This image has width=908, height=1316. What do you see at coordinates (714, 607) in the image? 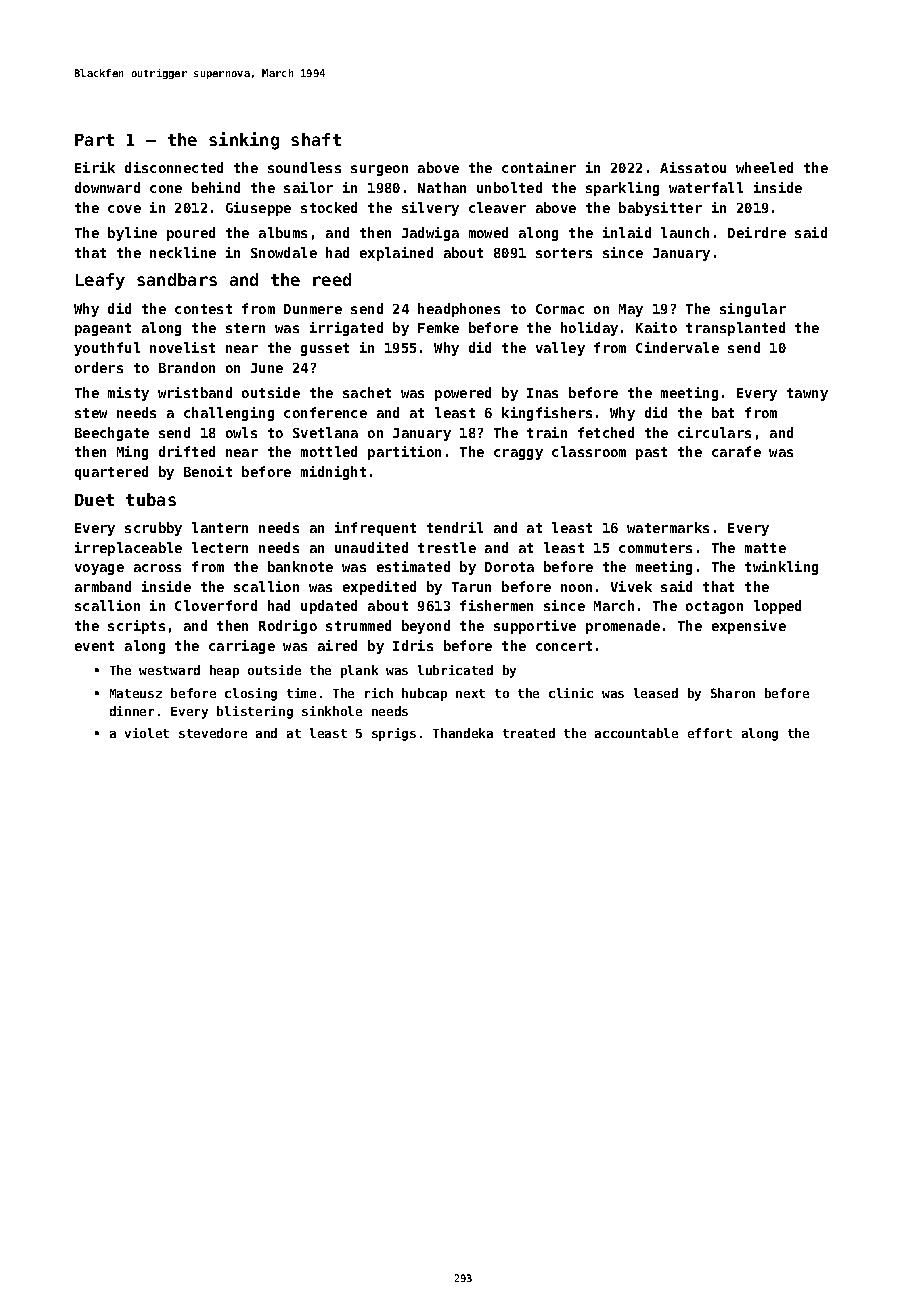
I see `octagon` at bounding box center [714, 607].
